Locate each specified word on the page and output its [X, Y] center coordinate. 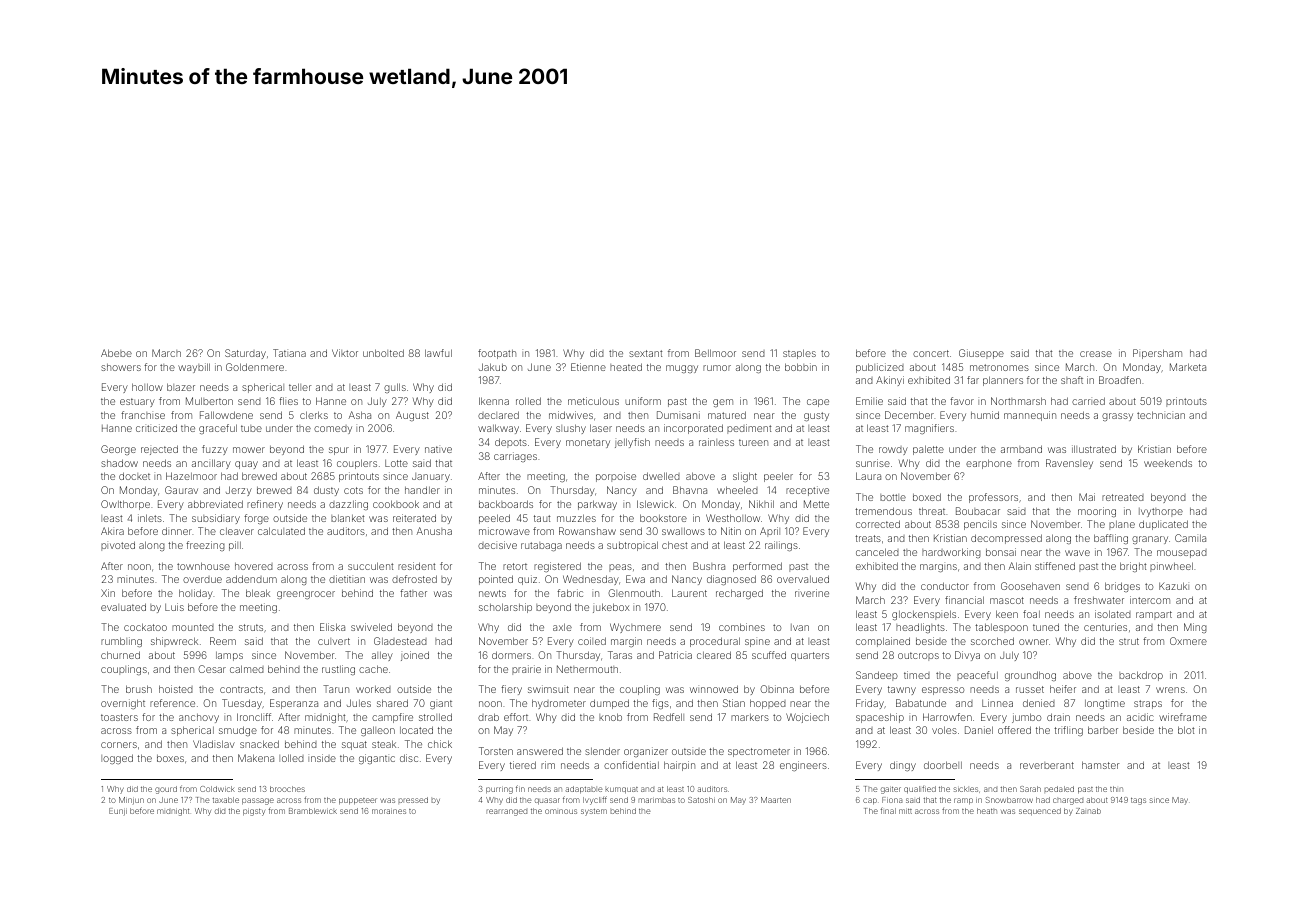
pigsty [254, 812]
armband [1021, 449]
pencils [980, 525]
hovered [254, 566]
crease [1096, 354]
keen [1007, 614]
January [431, 477]
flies [288, 401]
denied [1039, 703]
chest [674, 545]
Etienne [588, 367]
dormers [511, 655]
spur [339, 451]
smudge [238, 731]
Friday [870, 704]
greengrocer [306, 595]
